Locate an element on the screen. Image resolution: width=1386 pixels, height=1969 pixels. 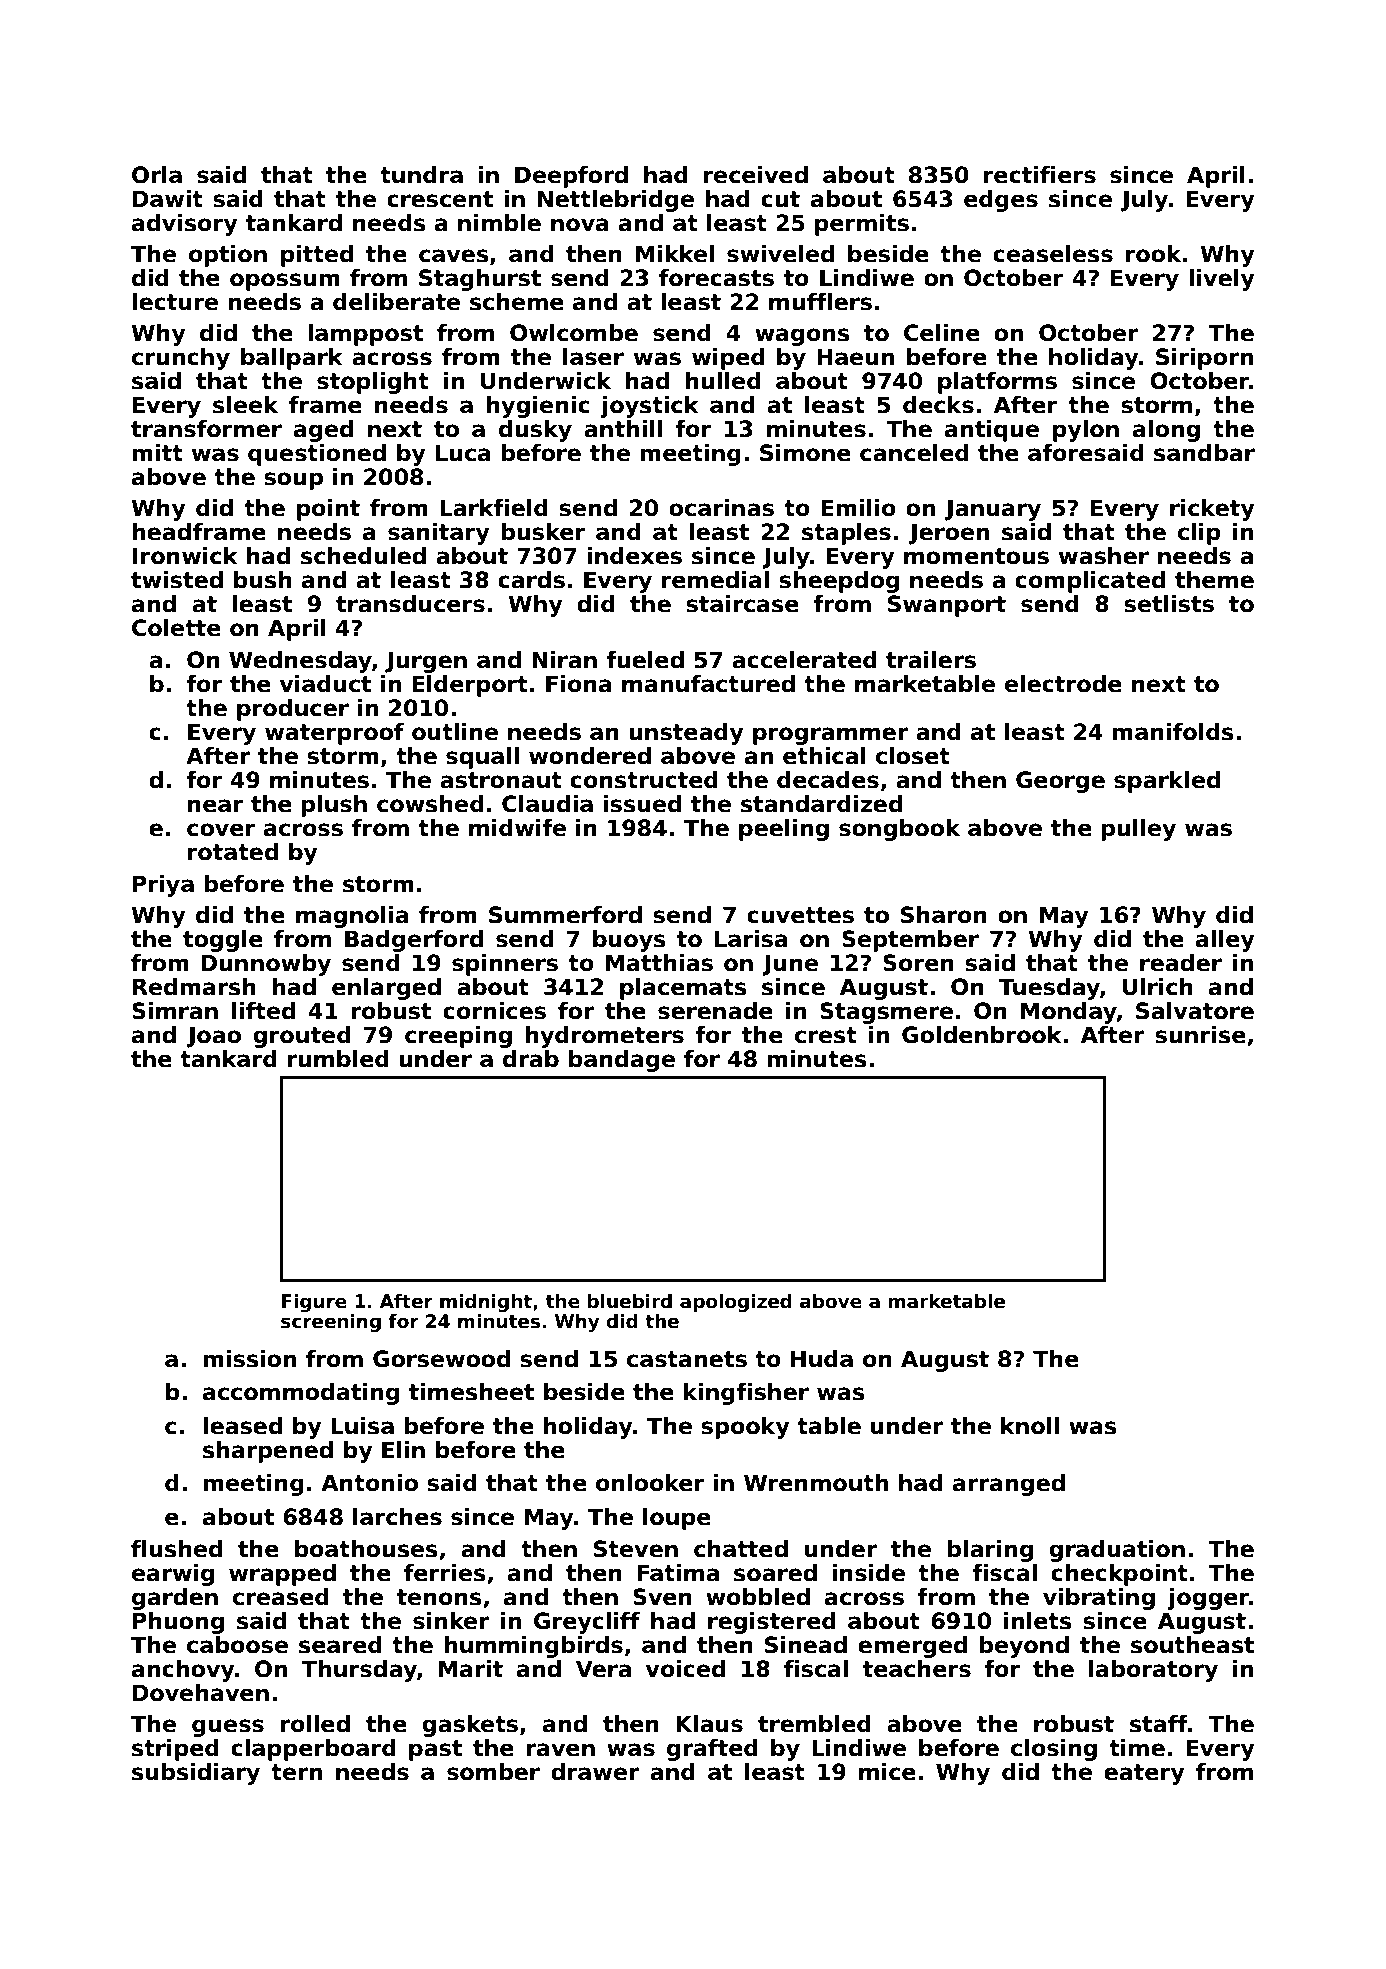
rectifiers is located at coordinates (1040, 175).
